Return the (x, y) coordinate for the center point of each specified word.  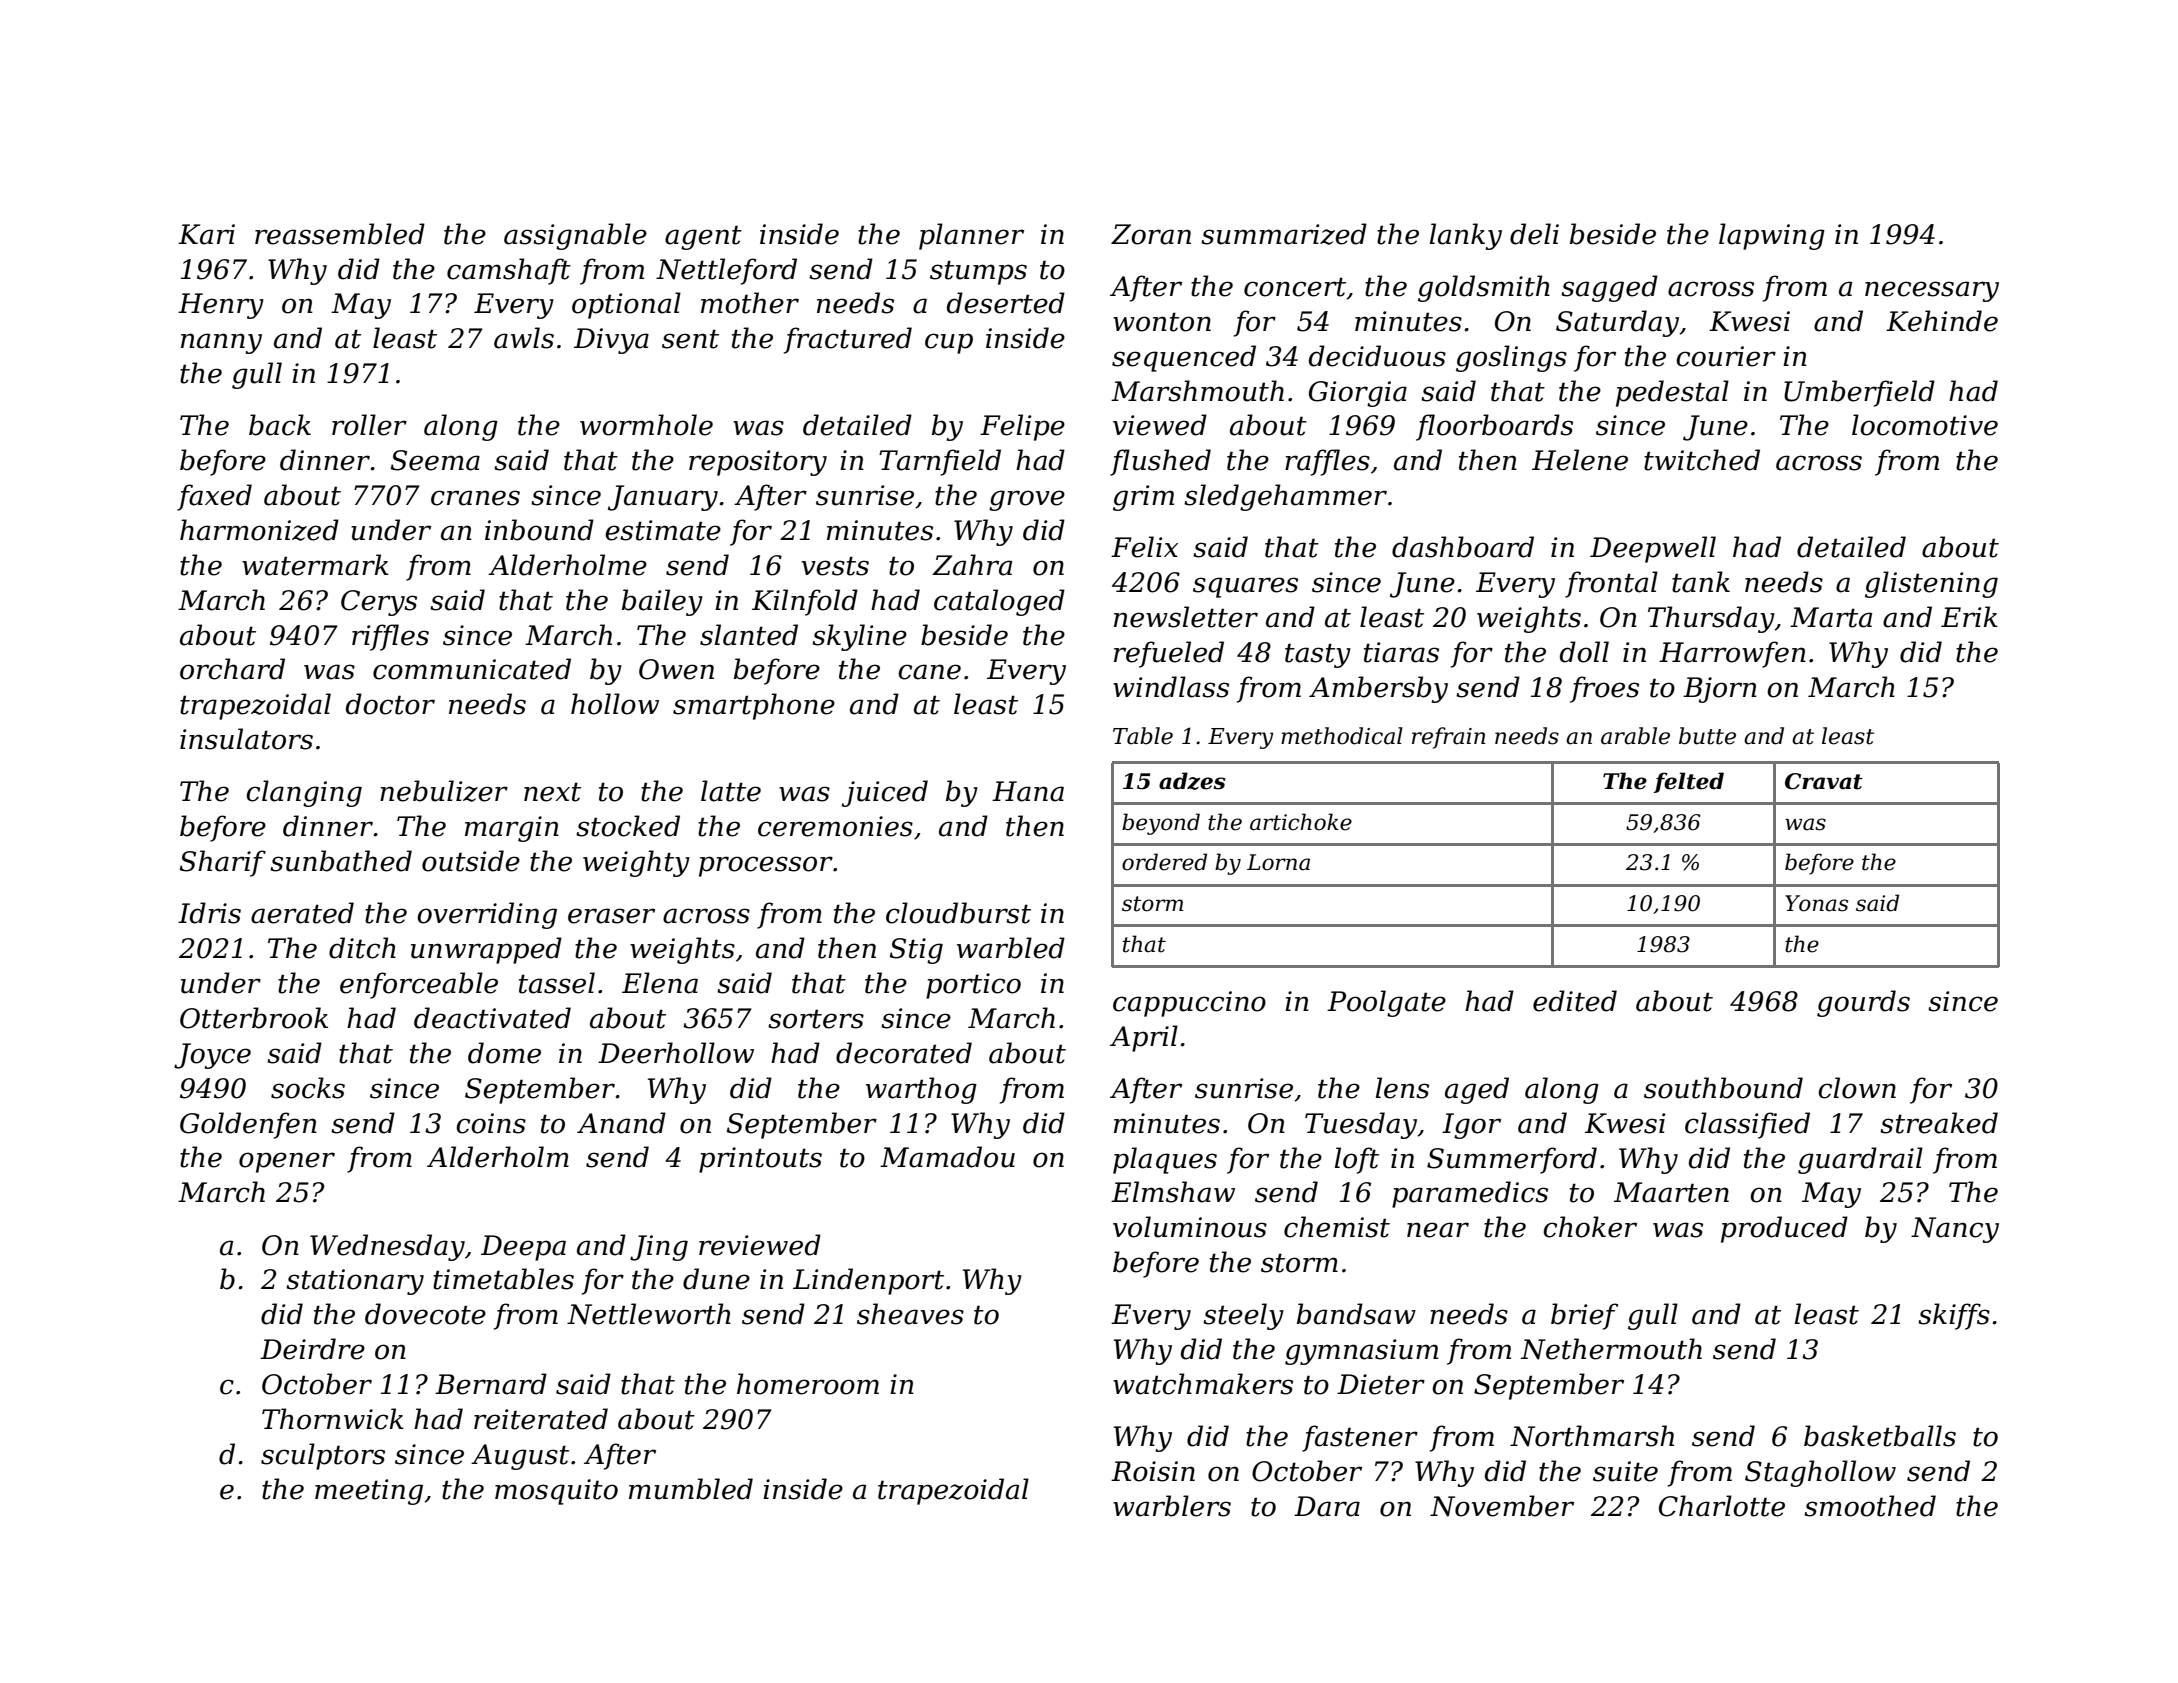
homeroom (808, 1384)
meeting (369, 1492)
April (1144, 1038)
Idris (209, 913)
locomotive (1925, 425)
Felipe (1022, 427)
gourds (1863, 1003)
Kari (206, 234)
